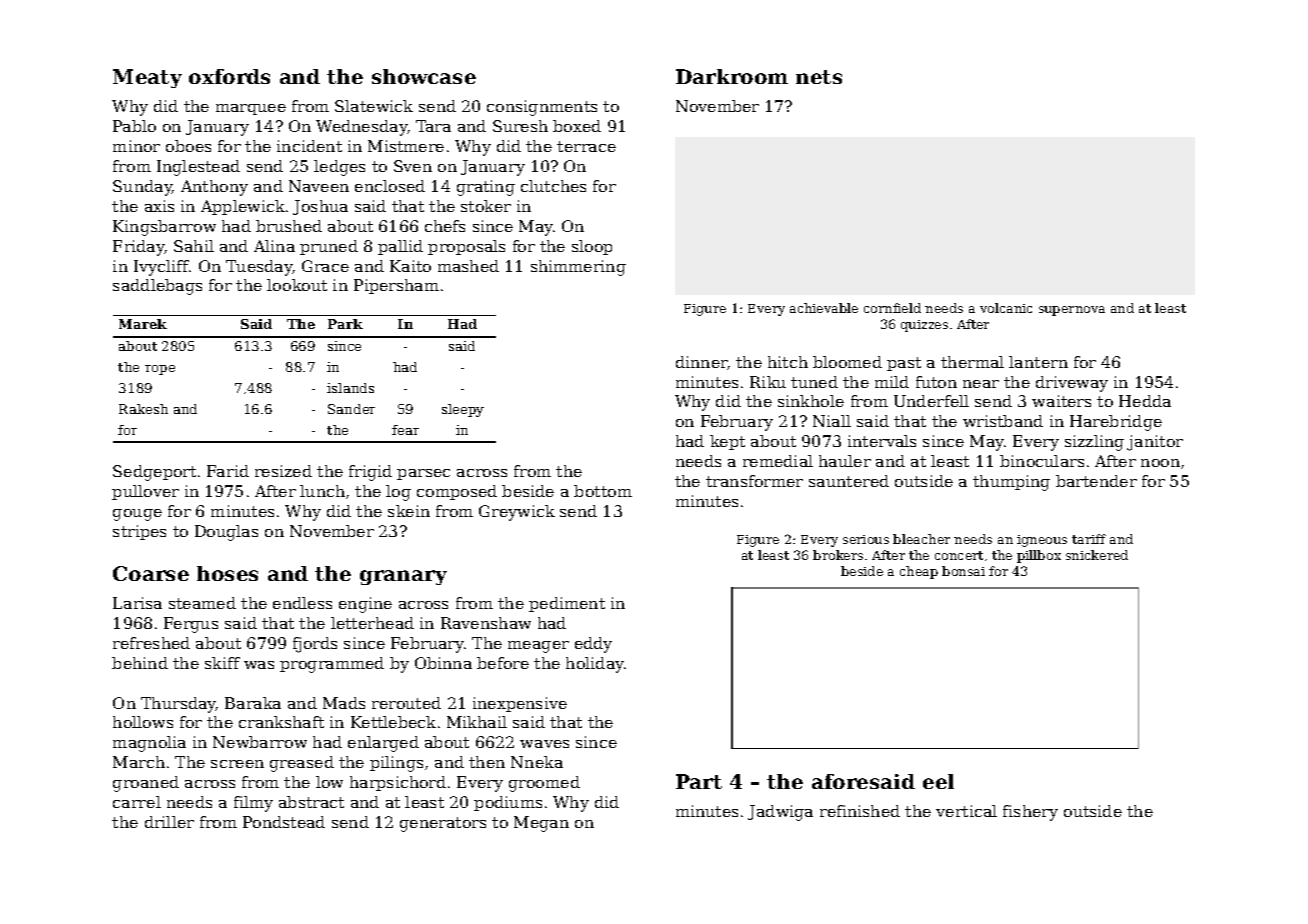  What do you see at coordinates (537, 762) in the image?
I see `Nneka` at bounding box center [537, 762].
